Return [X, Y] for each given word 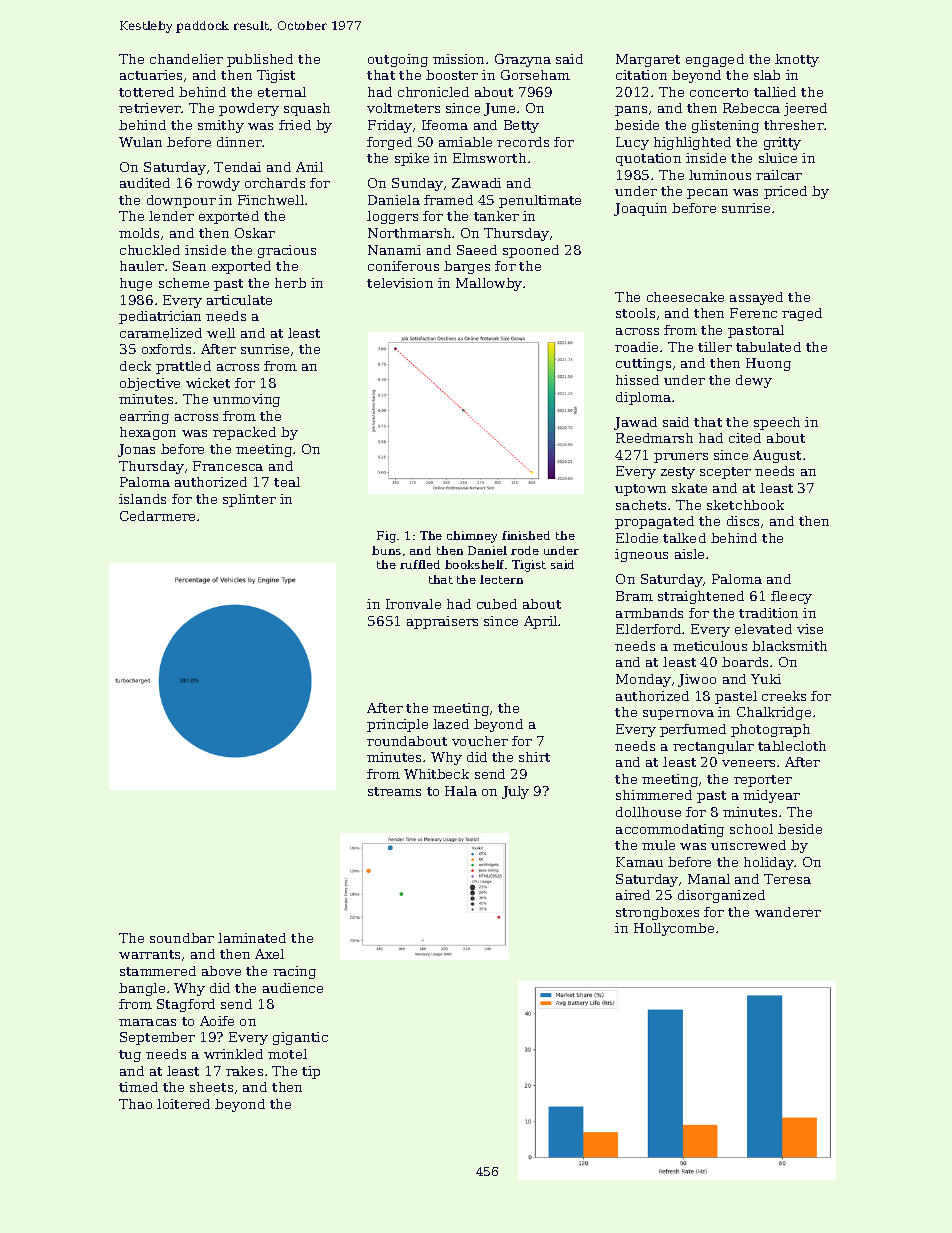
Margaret [648, 60]
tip [311, 1072]
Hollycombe [674, 929]
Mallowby [489, 284]
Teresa [787, 879]
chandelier [186, 59]
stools [635, 313]
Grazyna [523, 60]
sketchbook [745, 505]
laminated [252, 938]
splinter [249, 500]
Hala [461, 791]
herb [290, 283]
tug [130, 1056]
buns [386, 550]
